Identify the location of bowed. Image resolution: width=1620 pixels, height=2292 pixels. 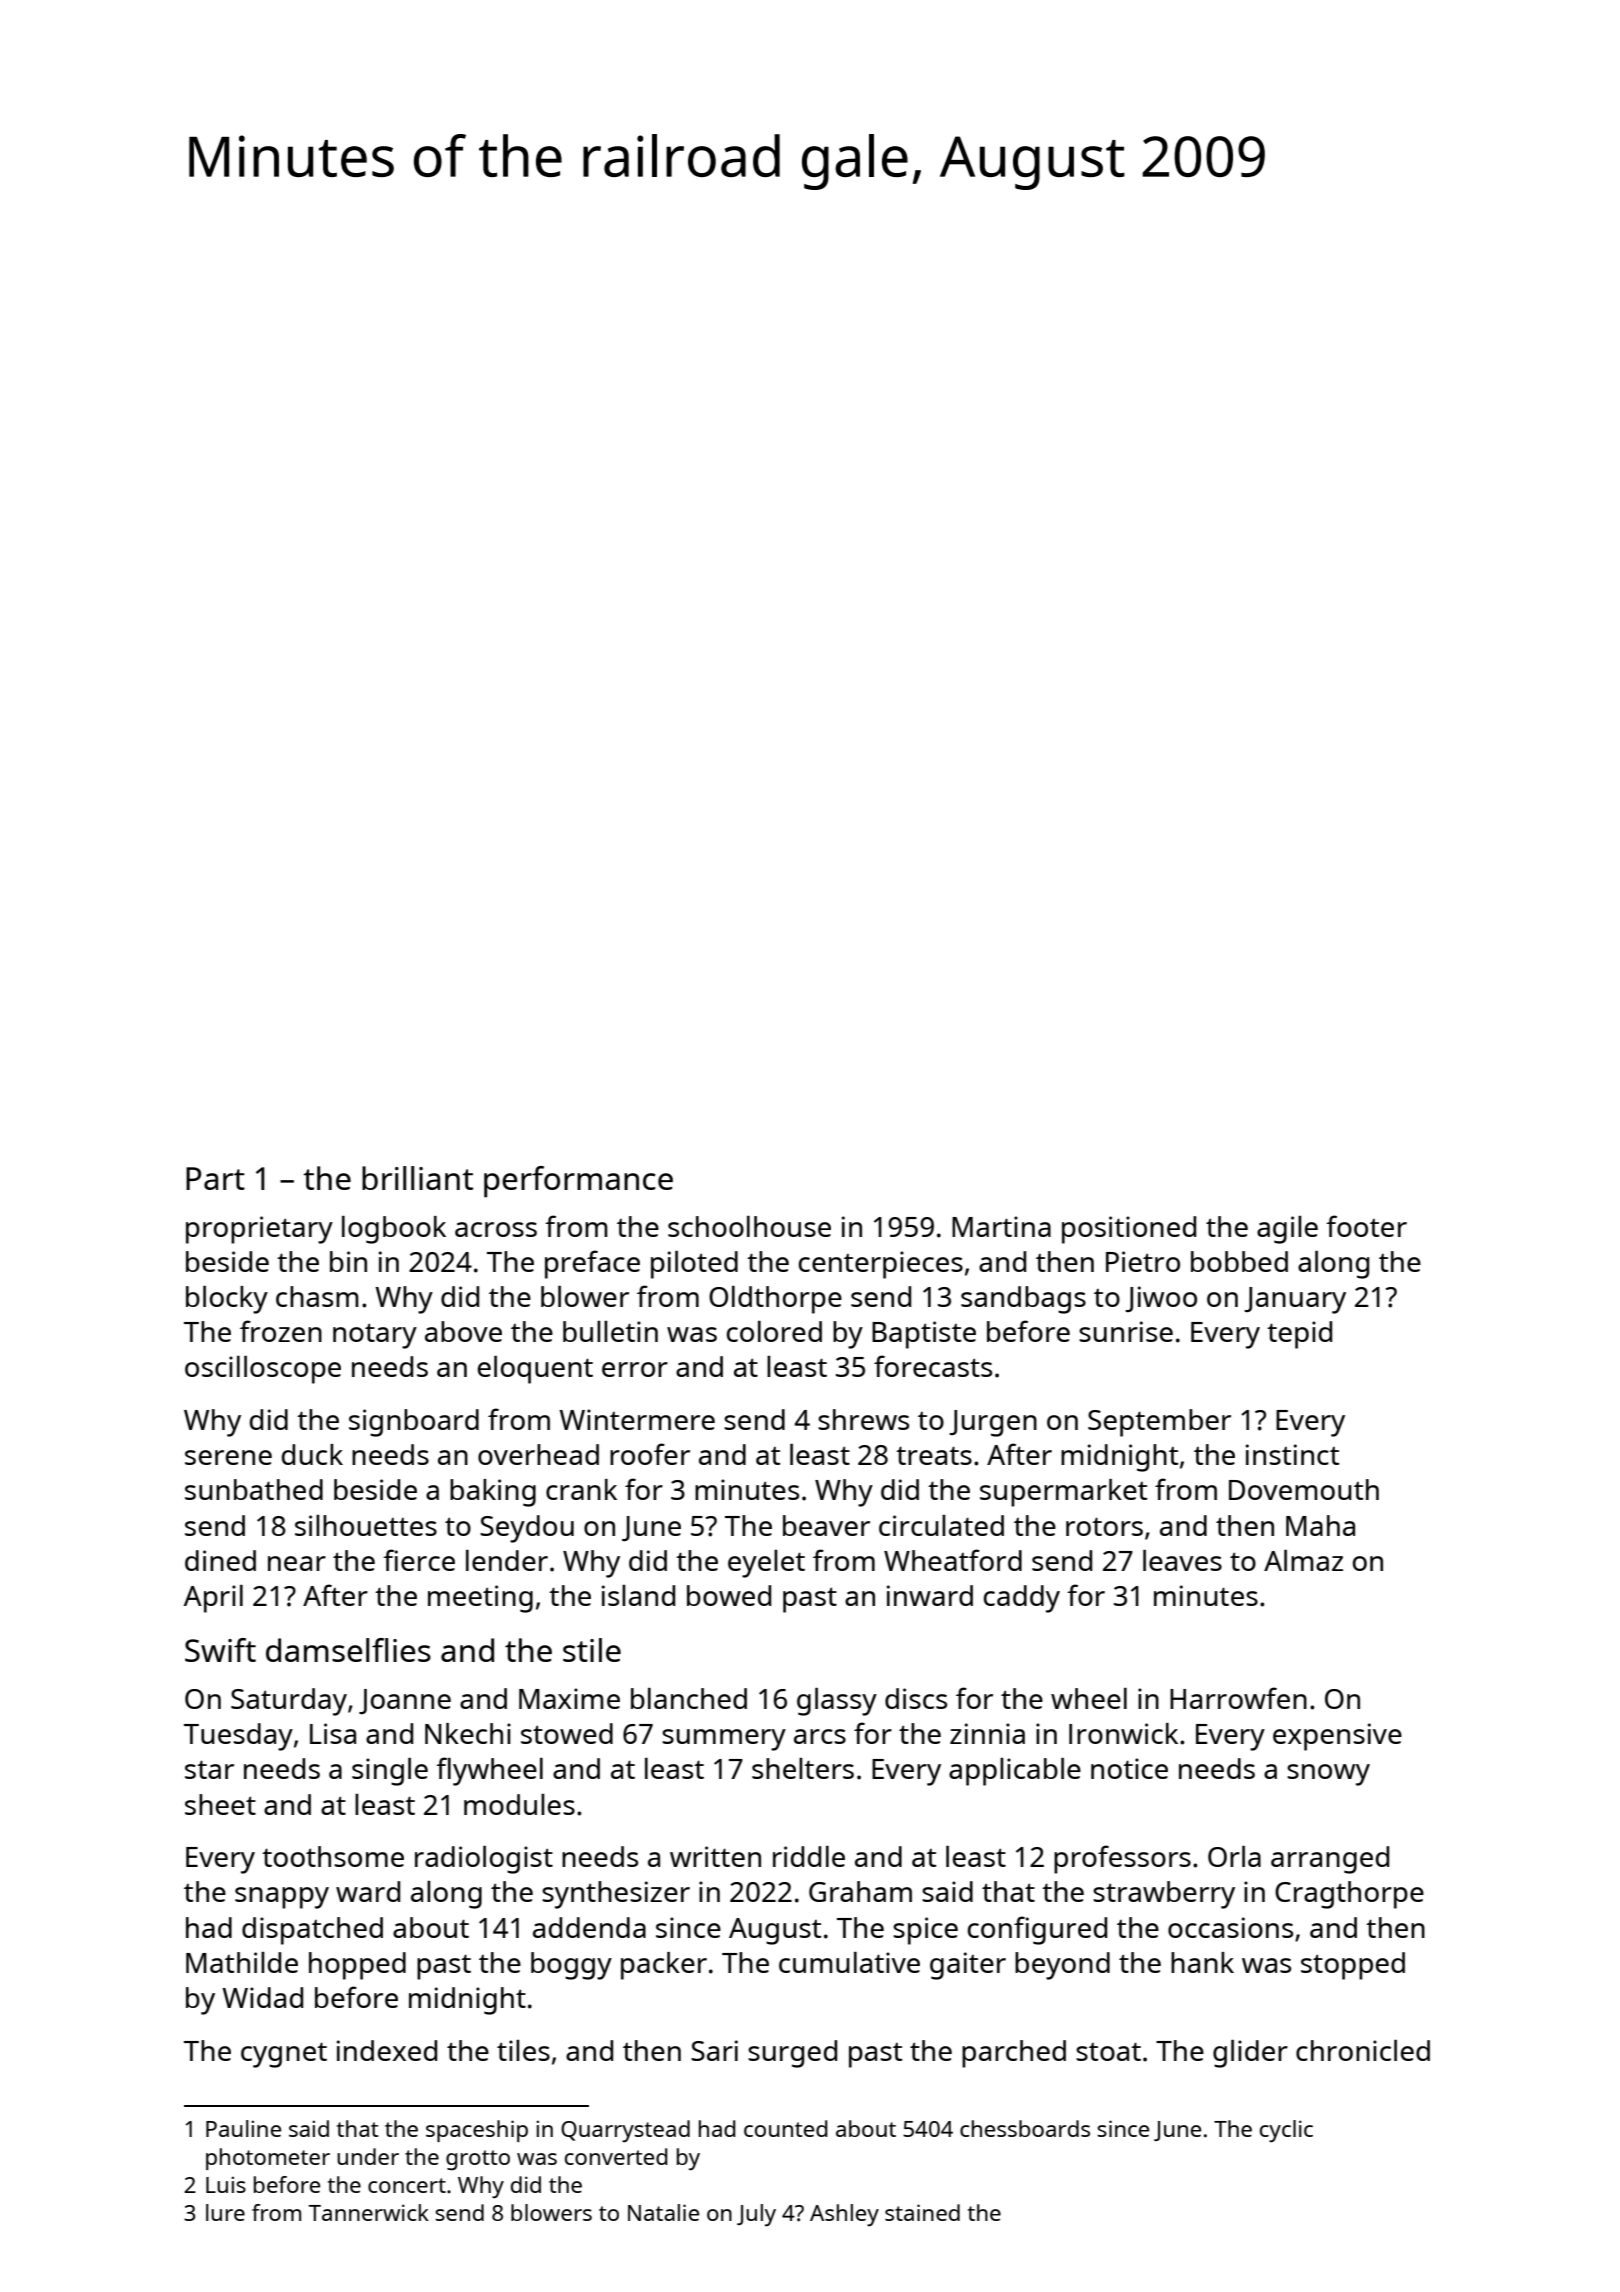
(729, 1595).
